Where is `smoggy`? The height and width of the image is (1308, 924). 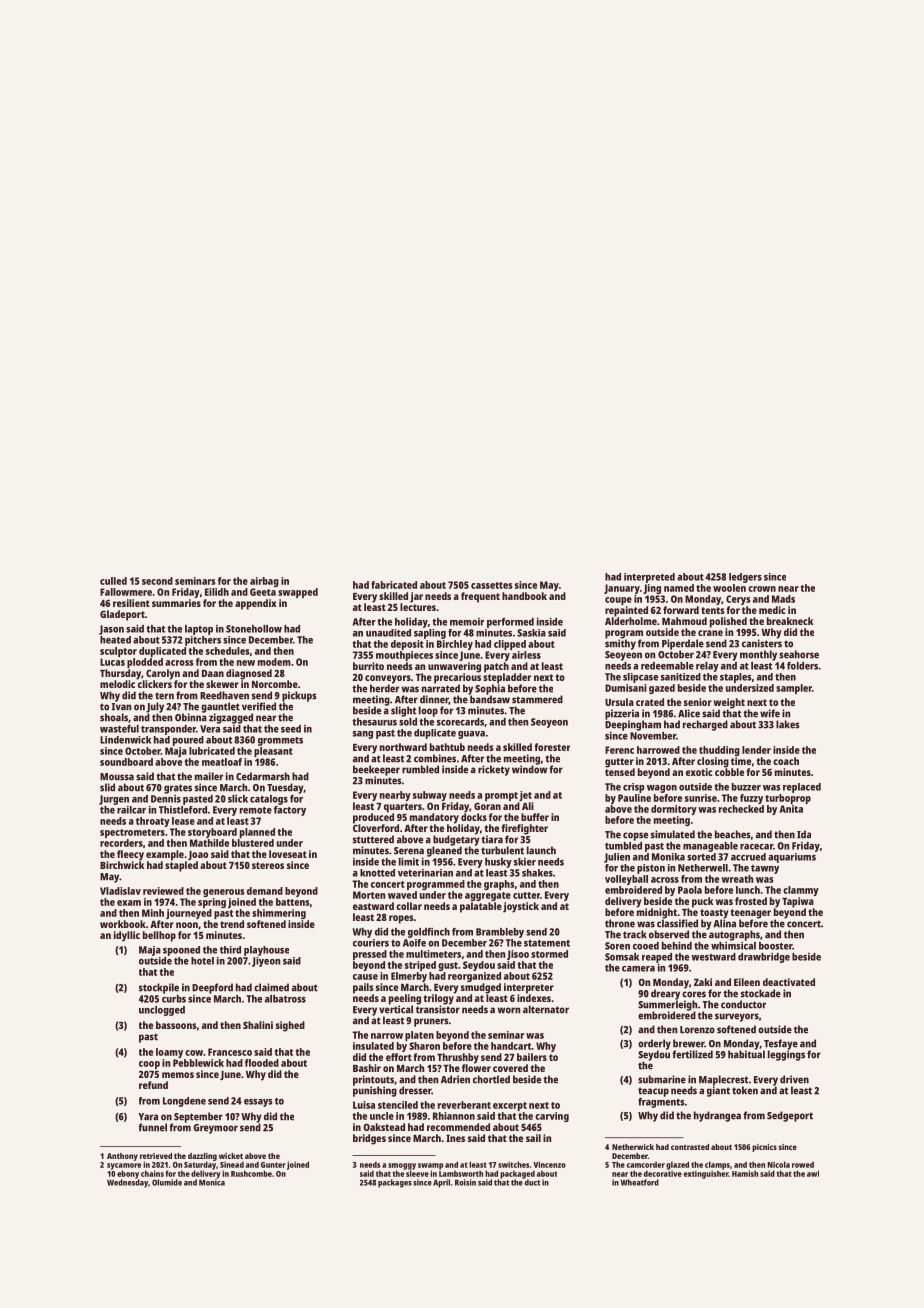 smoggy is located at coordinates (402, 1166).
